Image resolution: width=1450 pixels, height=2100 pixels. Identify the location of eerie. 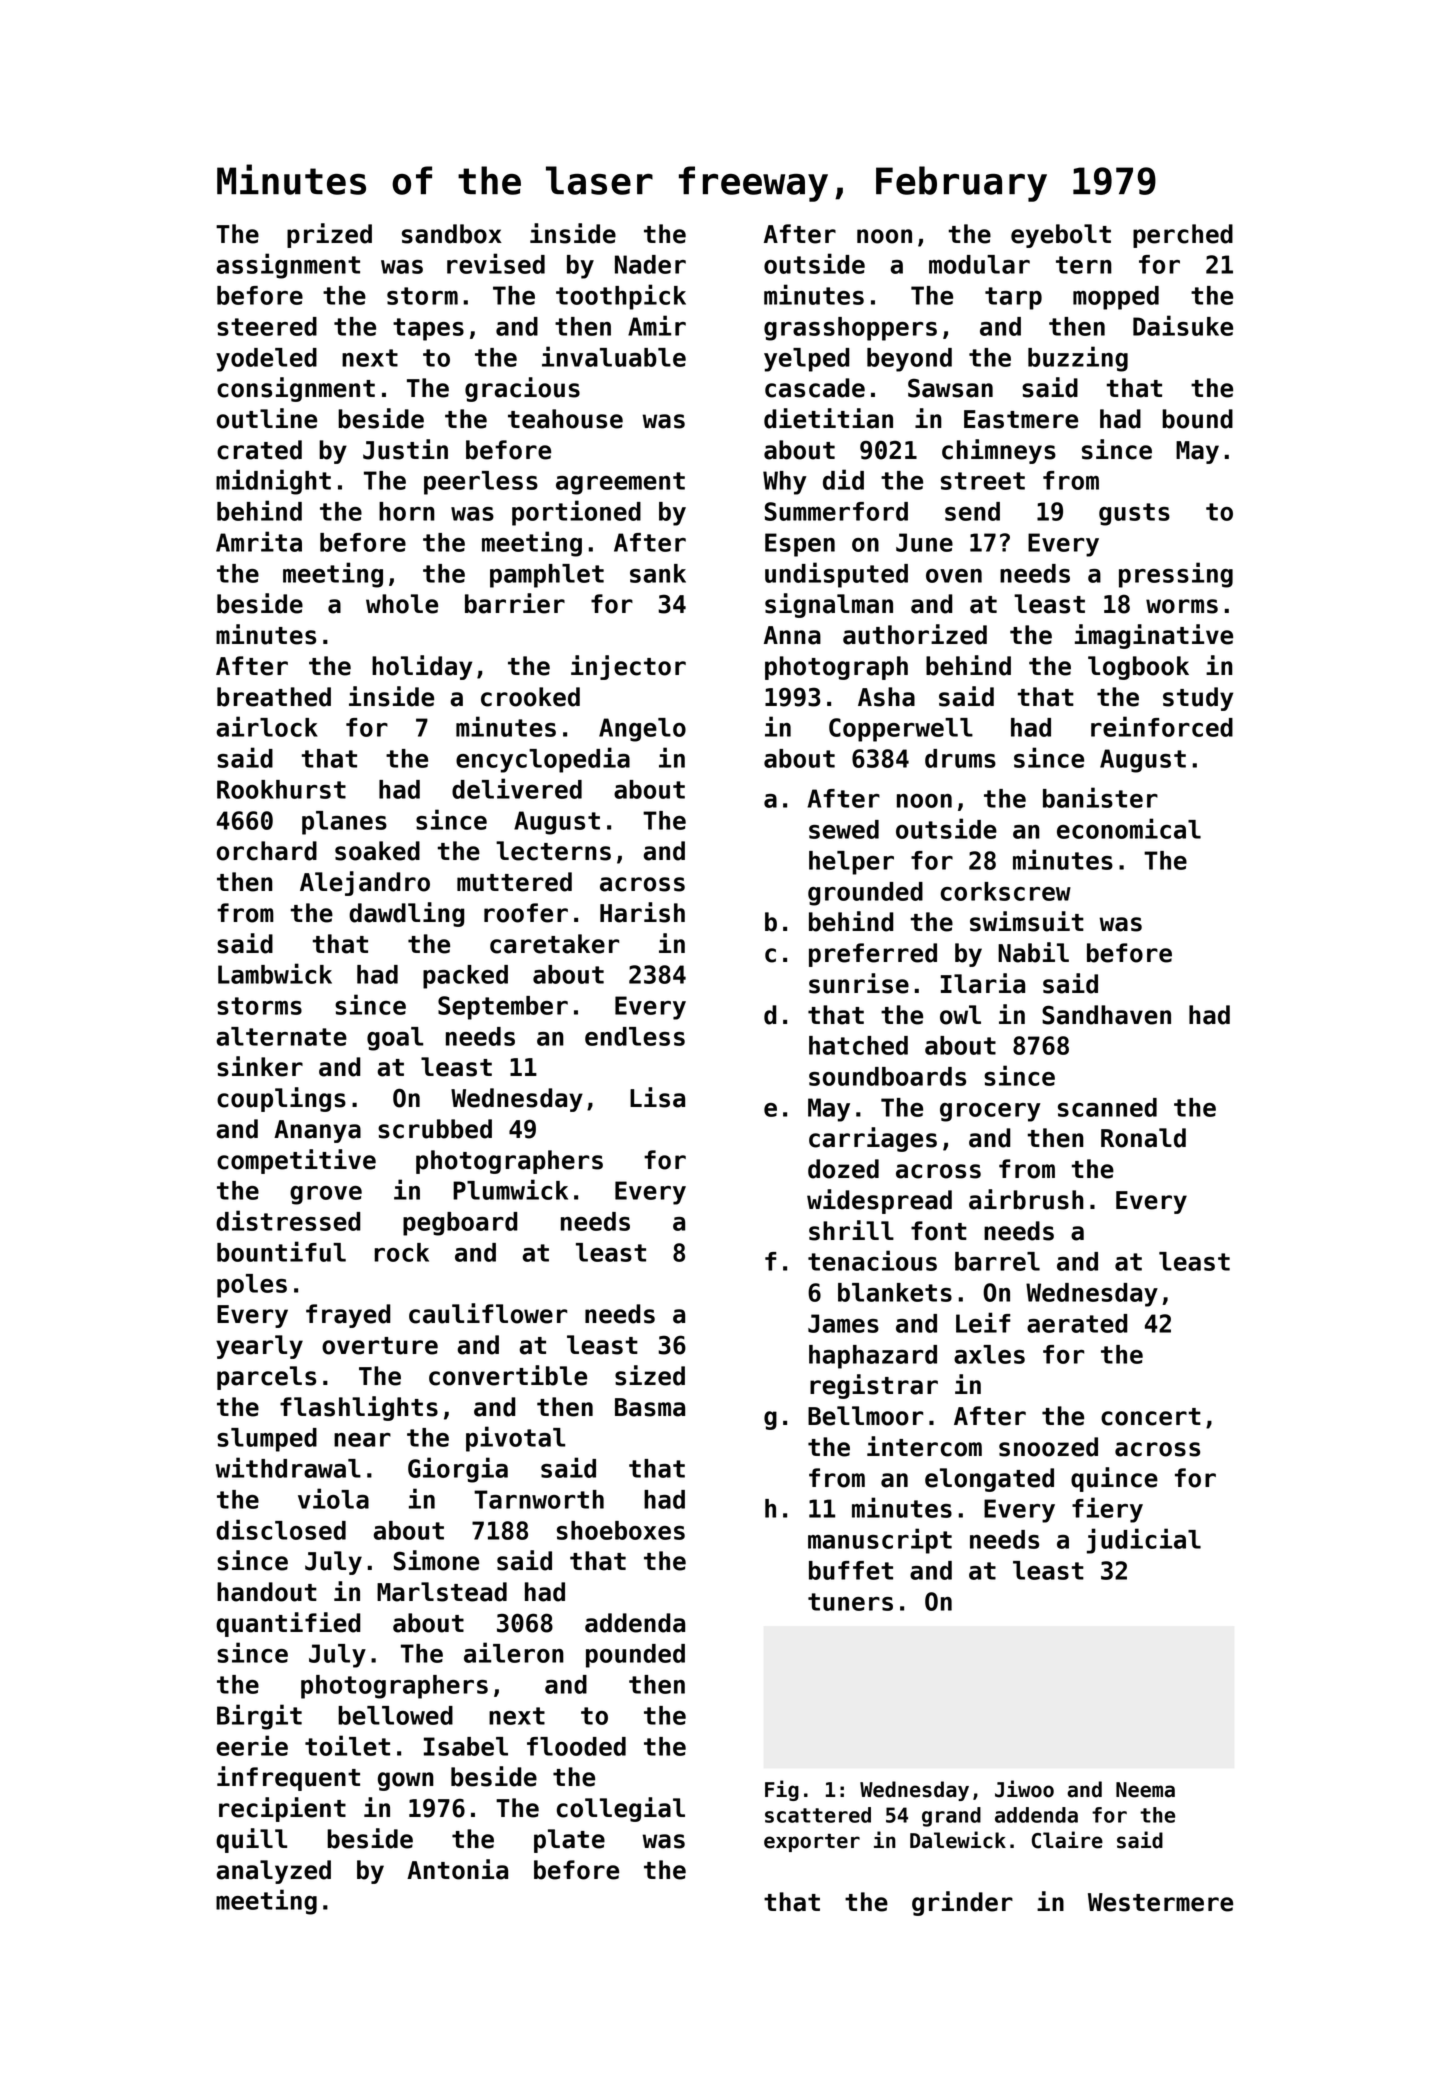
(252, 1745).
